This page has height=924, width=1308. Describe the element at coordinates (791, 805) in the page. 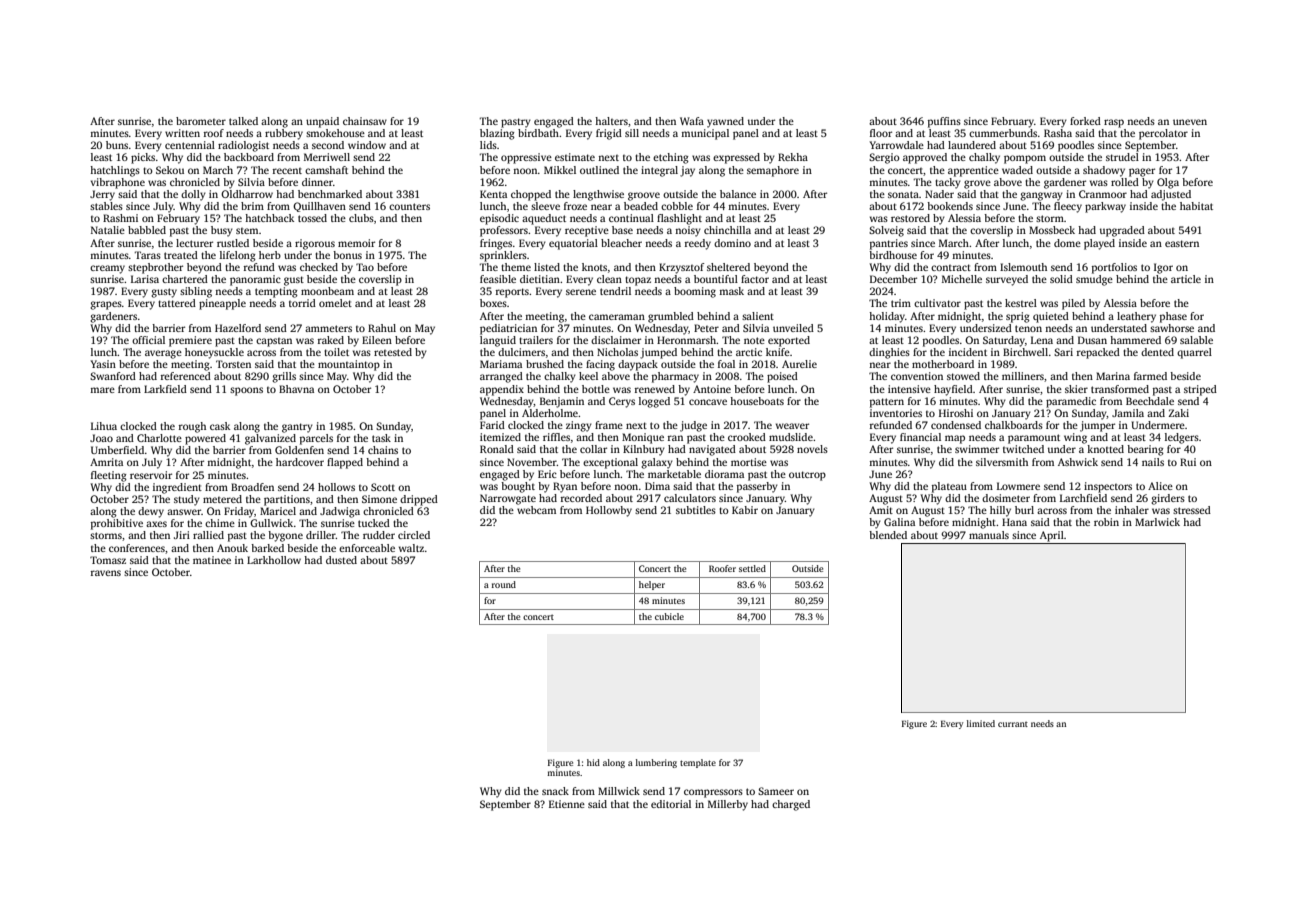

I see `charged` at that location.
